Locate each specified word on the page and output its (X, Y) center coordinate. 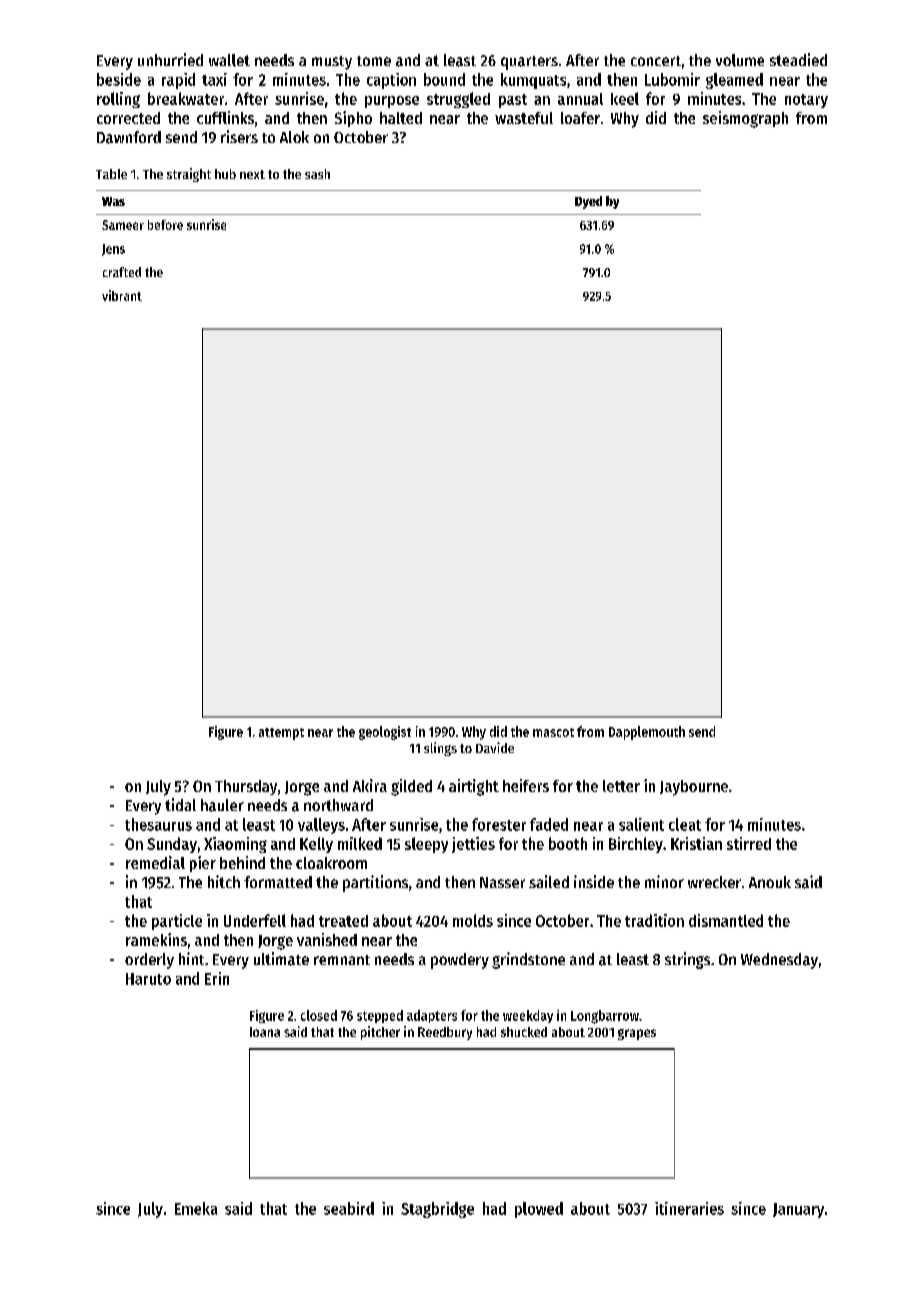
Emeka (196, 1208)
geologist (385, 733)
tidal (180, 804)
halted (401, 118)
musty (332, 63)
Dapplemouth (647, 733)
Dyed (588, 202)
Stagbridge (437, 1210)
